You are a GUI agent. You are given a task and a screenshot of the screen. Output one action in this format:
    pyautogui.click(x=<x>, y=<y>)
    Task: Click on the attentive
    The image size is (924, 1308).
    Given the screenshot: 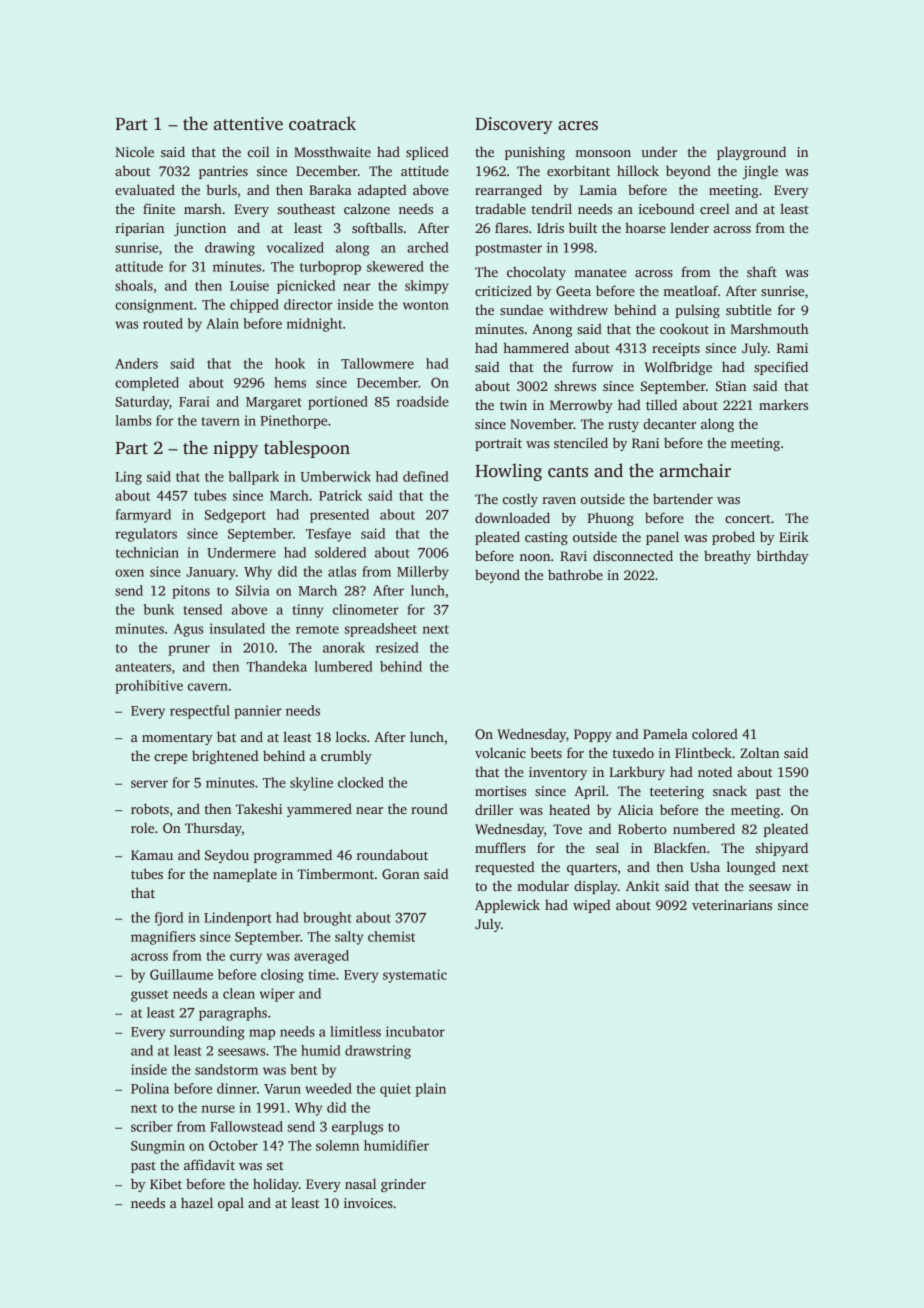 What is the action you would take?
    pyautogui.click(x=248, y=124)
